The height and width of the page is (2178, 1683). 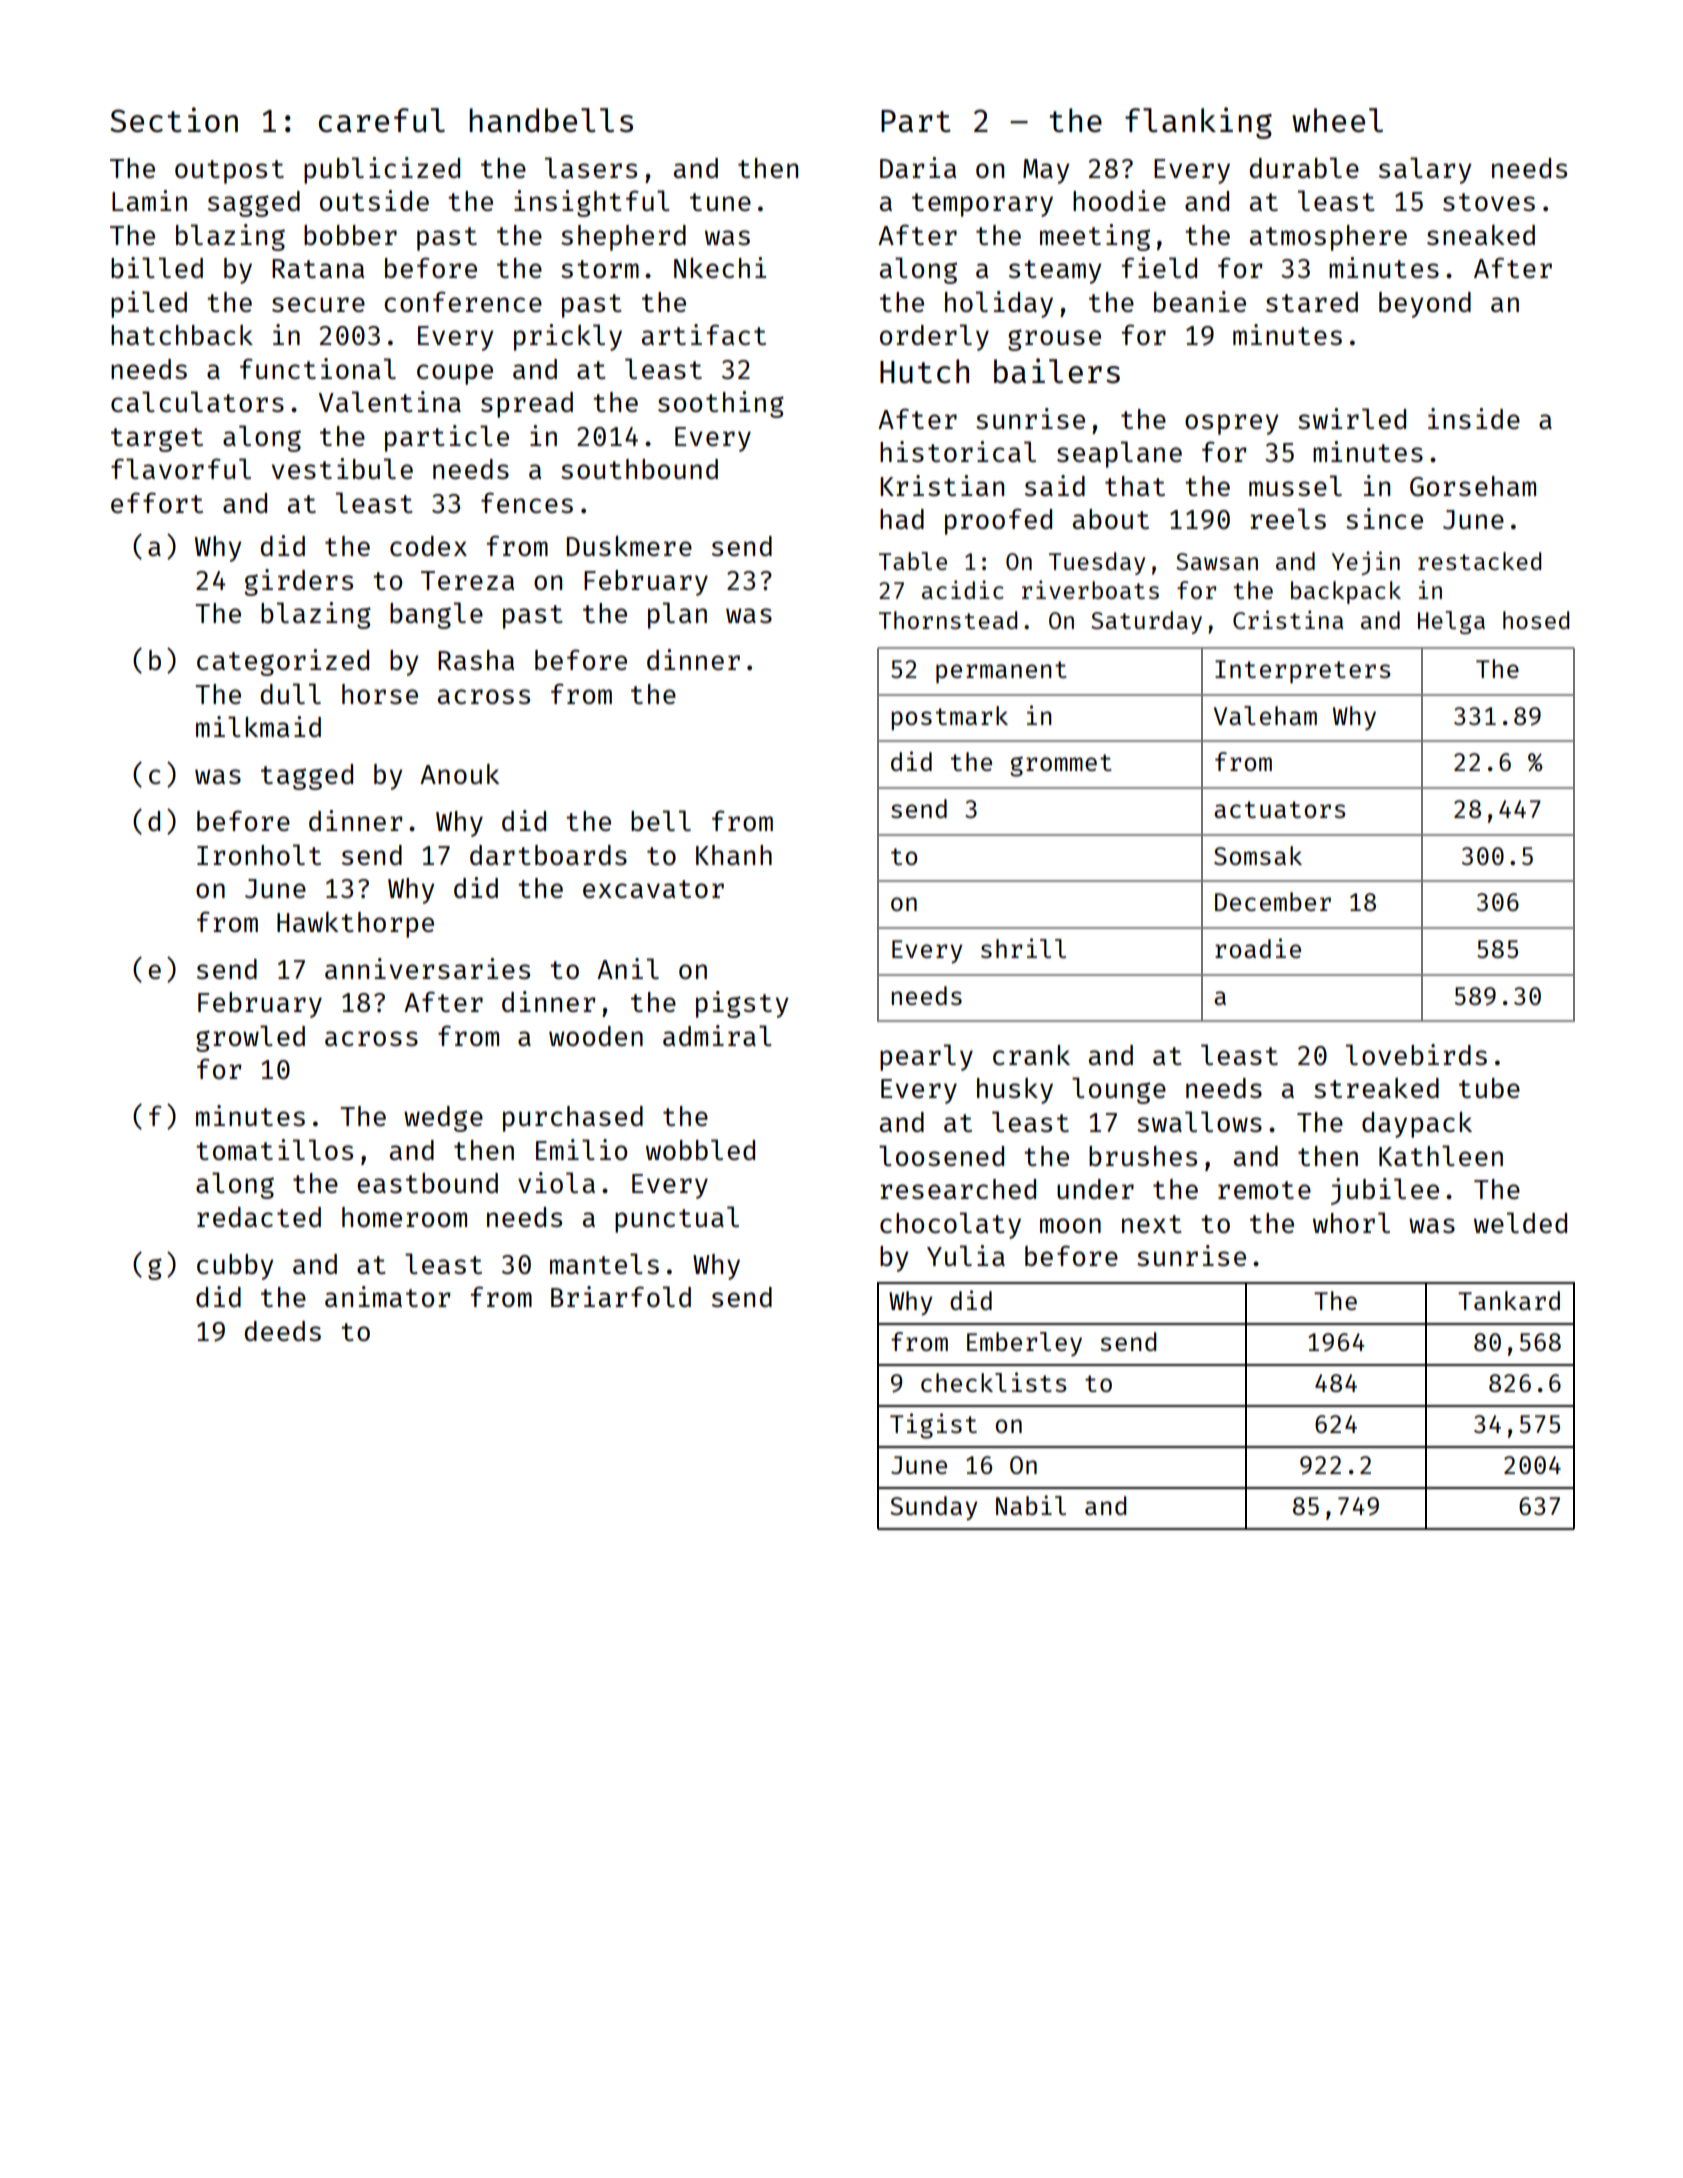 I want to click on Tigist, so click(x=933, y=1426).
